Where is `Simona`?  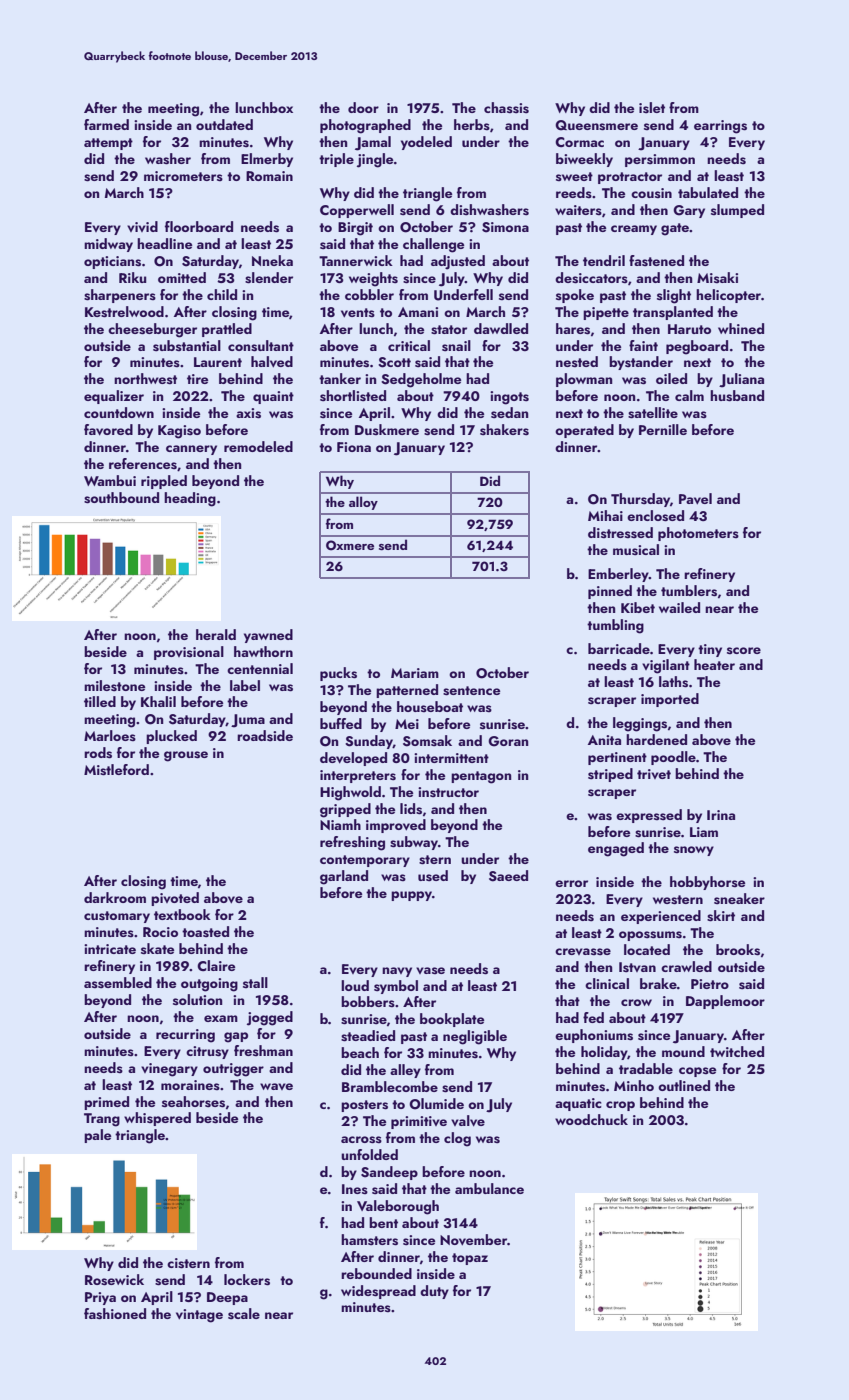
Simona is located at coordinates (505, 227).
